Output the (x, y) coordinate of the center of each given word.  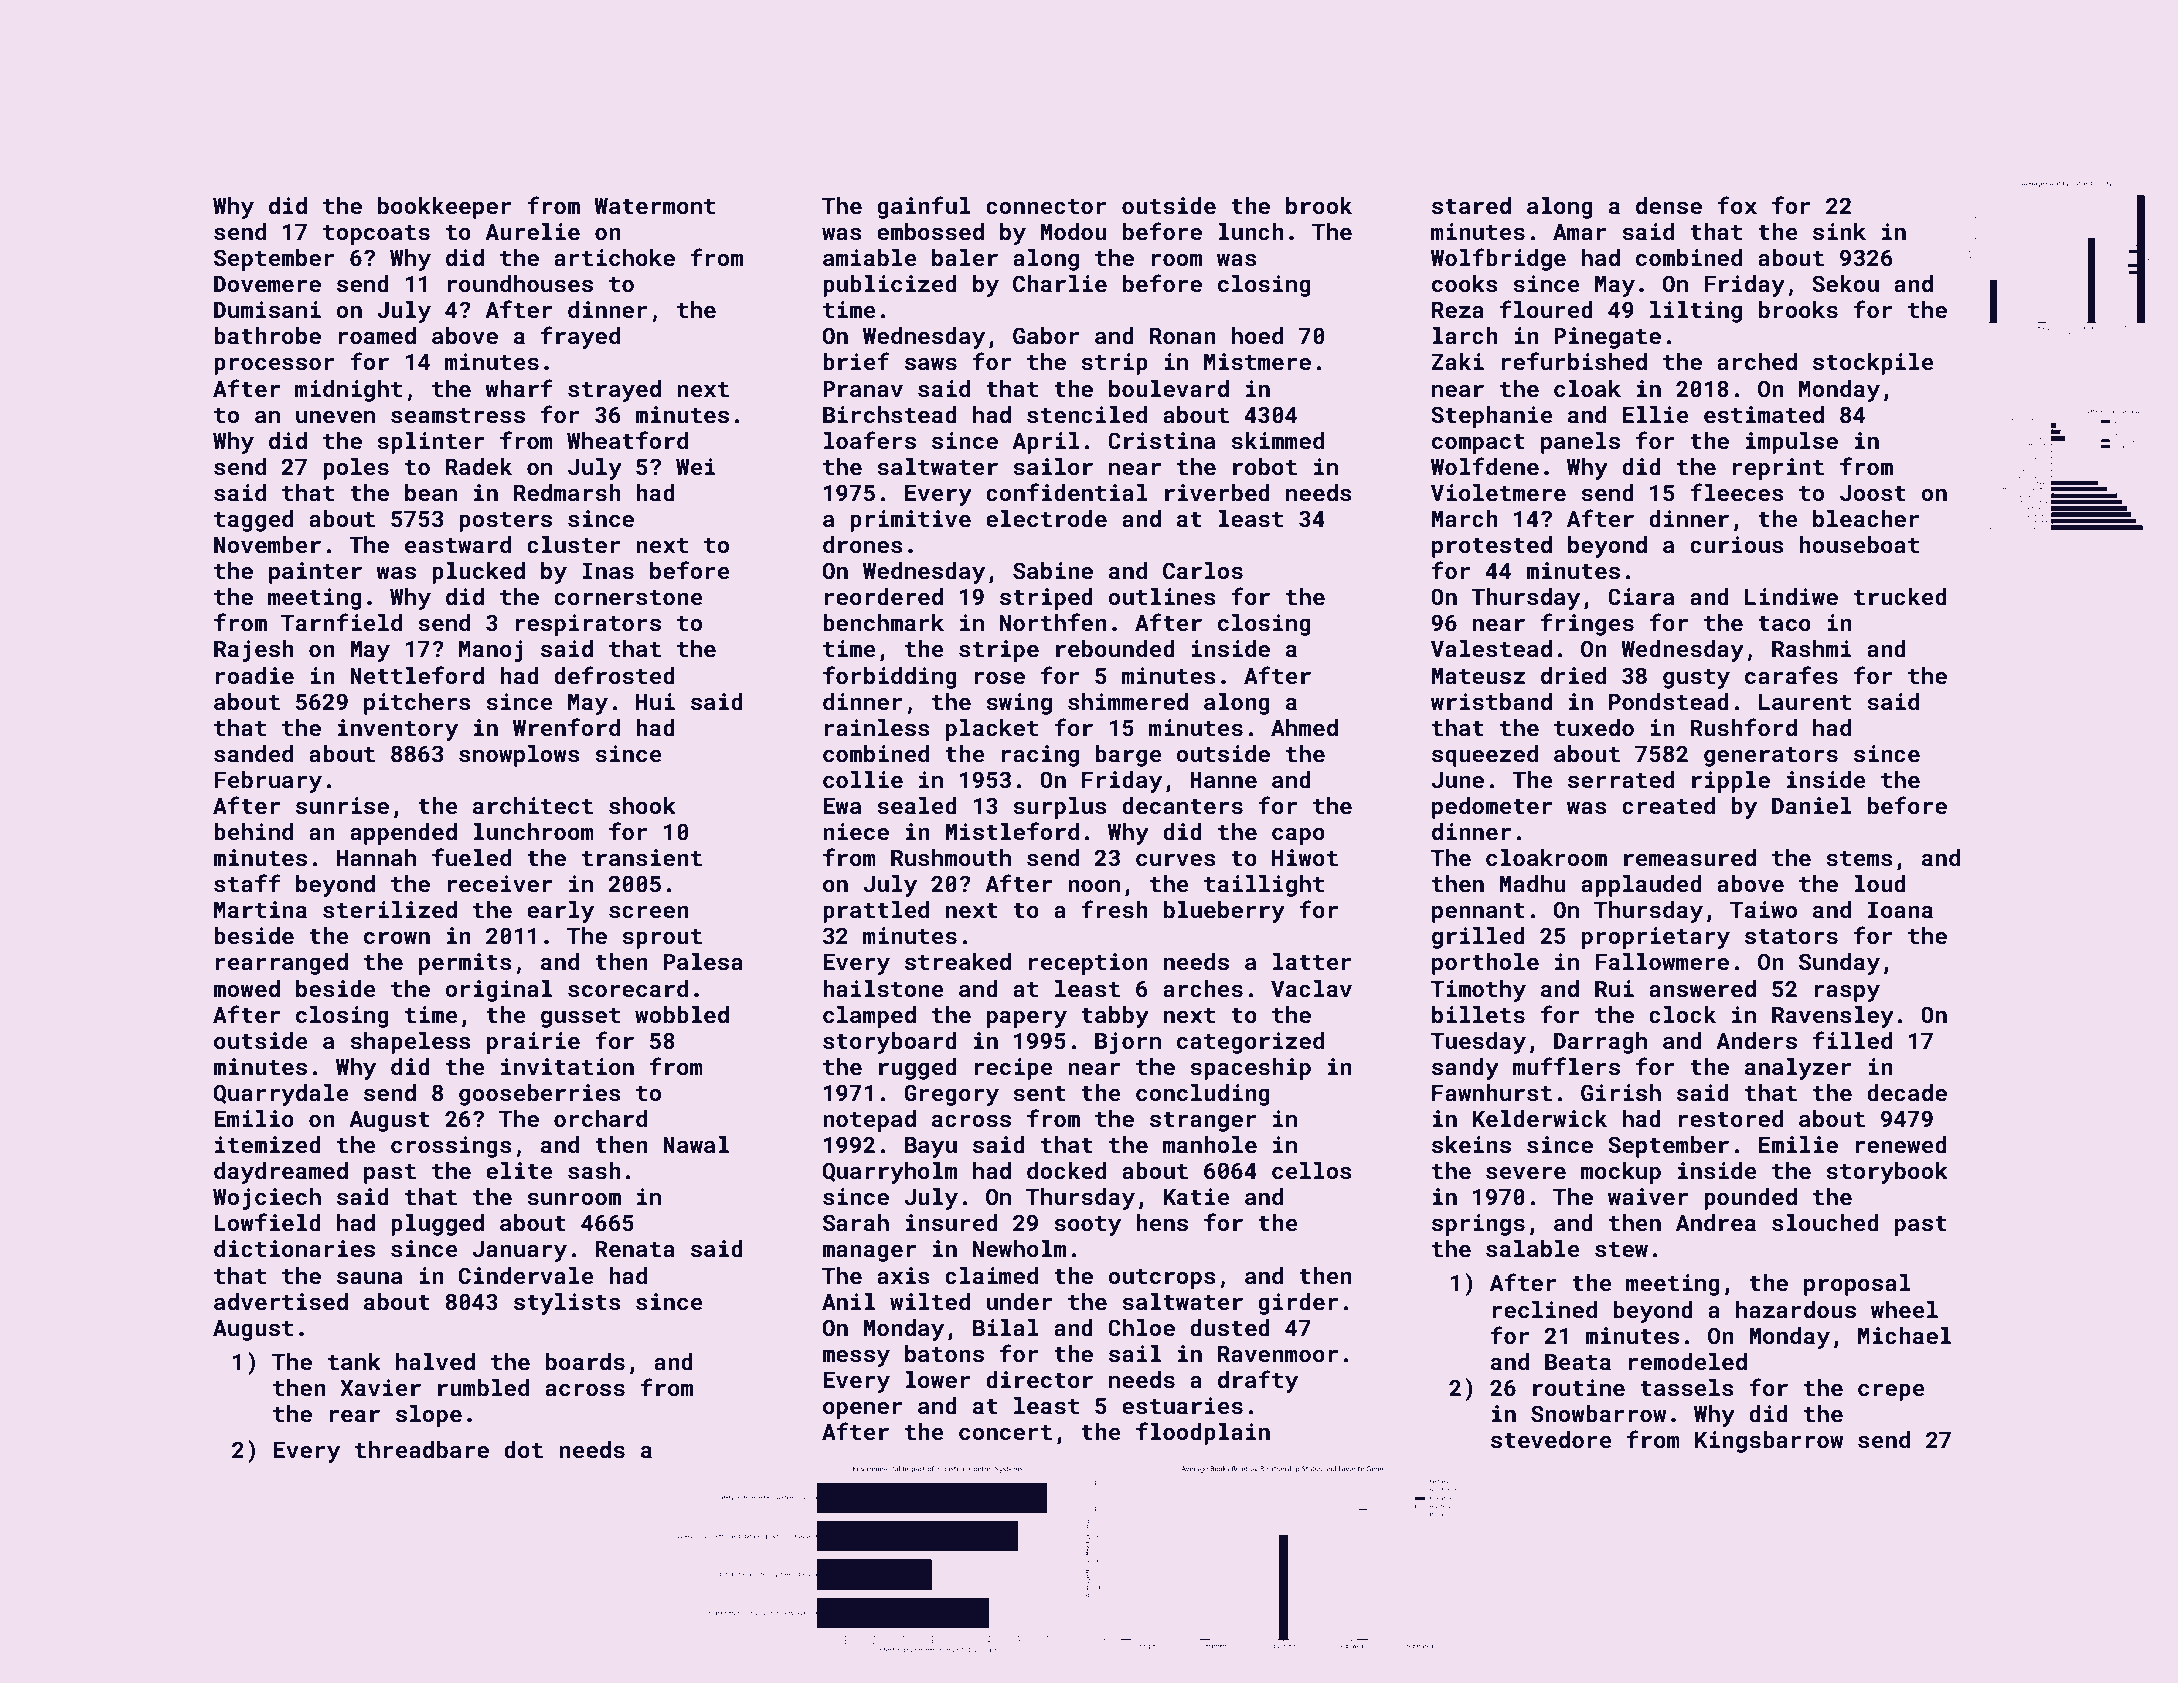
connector (1046, 206)
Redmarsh (567, 492)
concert (1005, 1432)
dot (523, 1449)
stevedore (1551, 1439)
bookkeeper (445, 208)
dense (1669, 205)
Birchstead (890, 414)
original (498, 991)
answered (1702, 988)
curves (1176, 860)
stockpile (1873, 364)
